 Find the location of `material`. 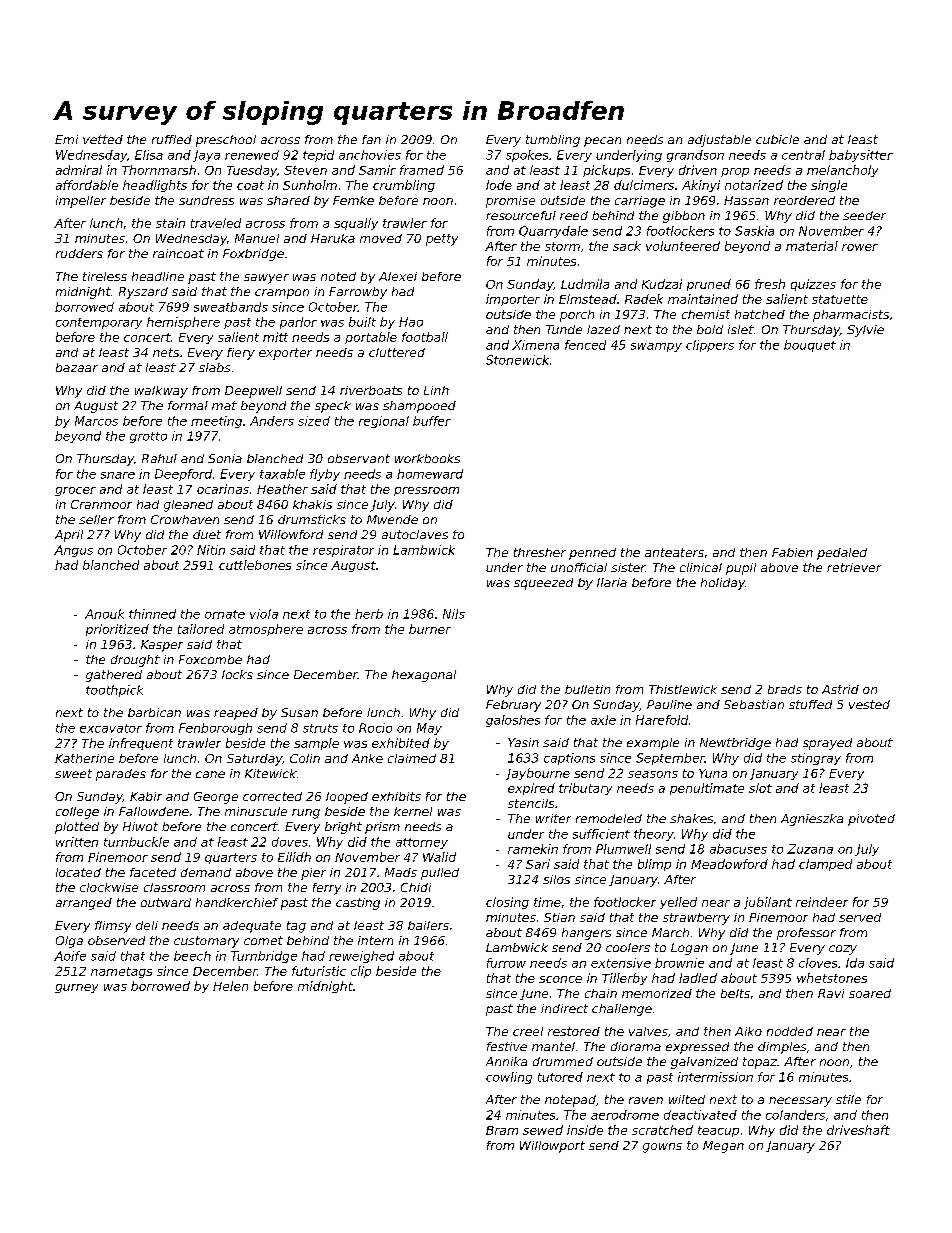

material is located at coordinates (812, 246).
